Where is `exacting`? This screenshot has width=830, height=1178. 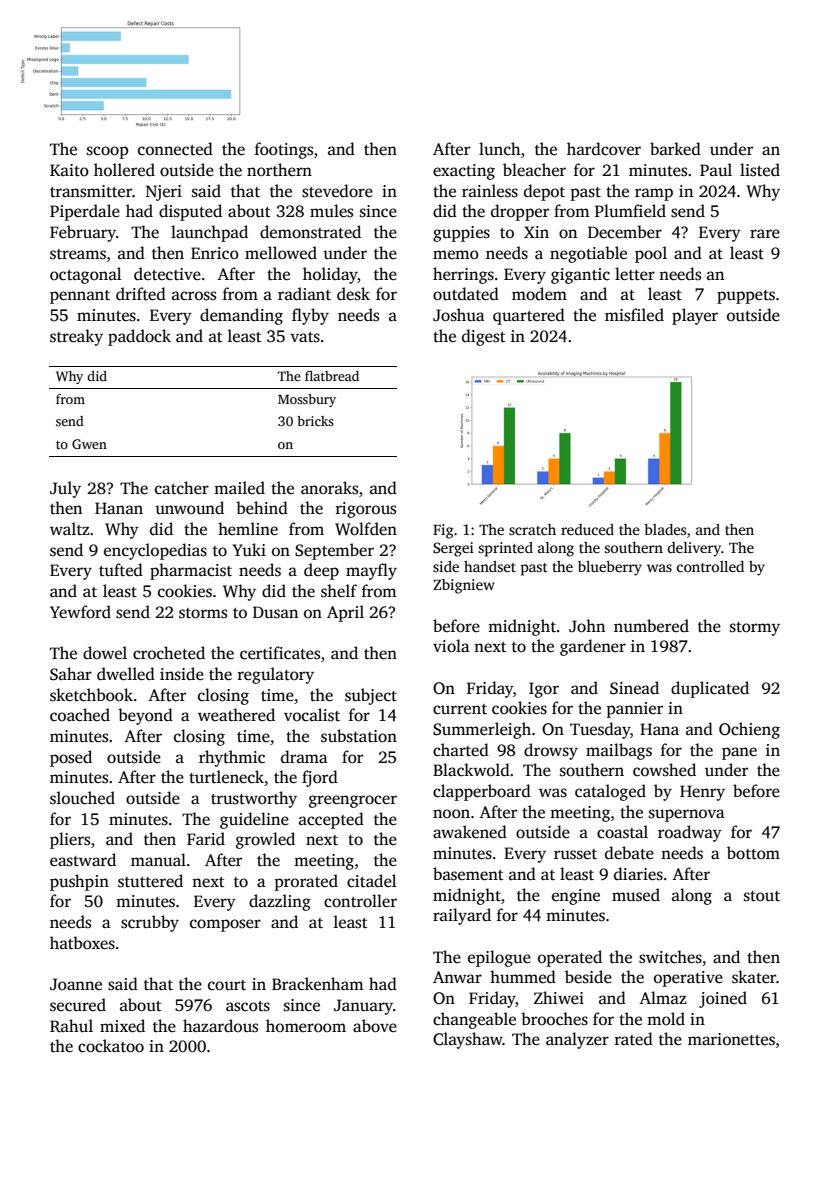 exacting is located at coordinates (464, 172).
